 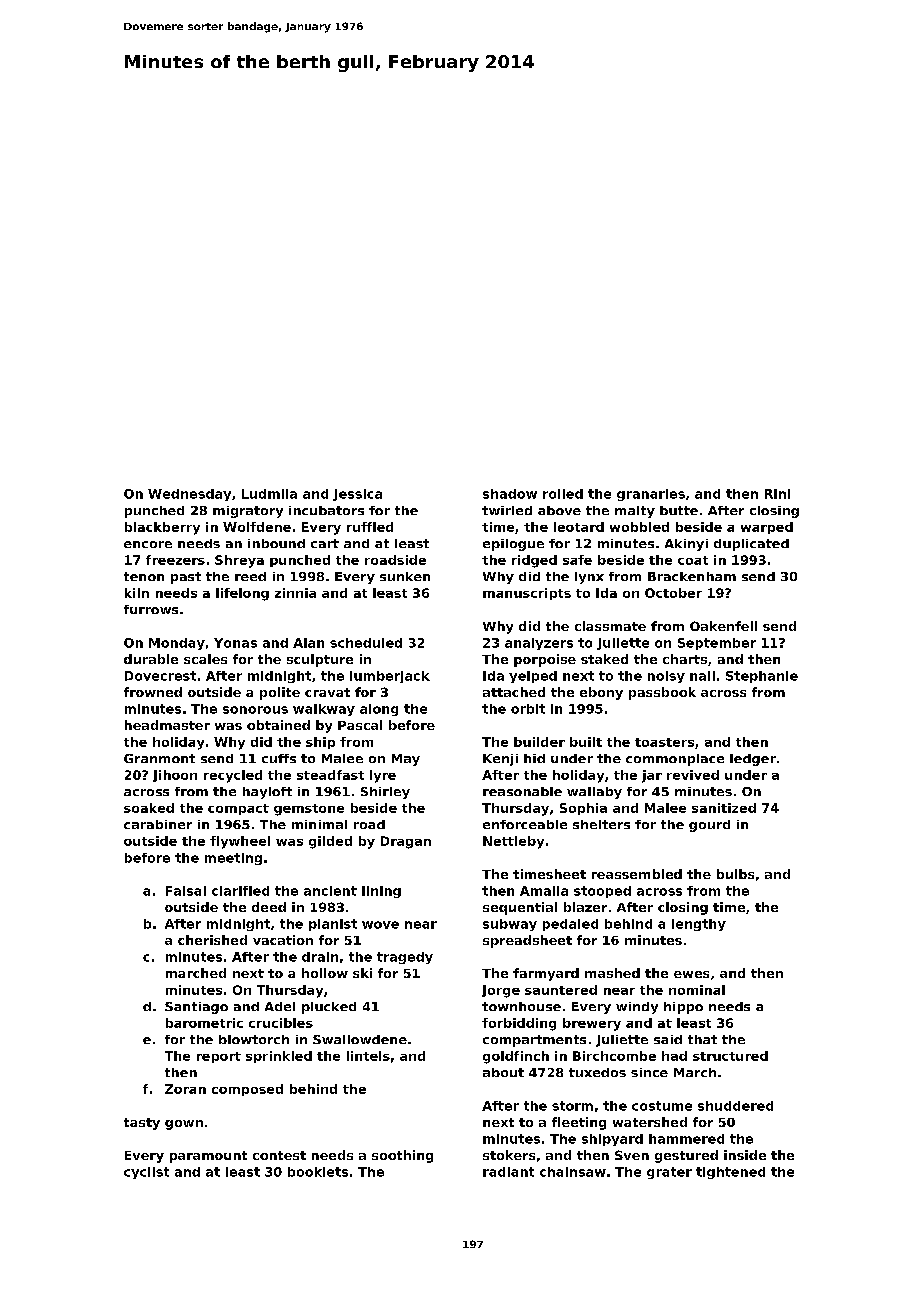 What do you see at coordinates (212, 940) in the page?
I see `cherished` at bounding box center [212, 940].
